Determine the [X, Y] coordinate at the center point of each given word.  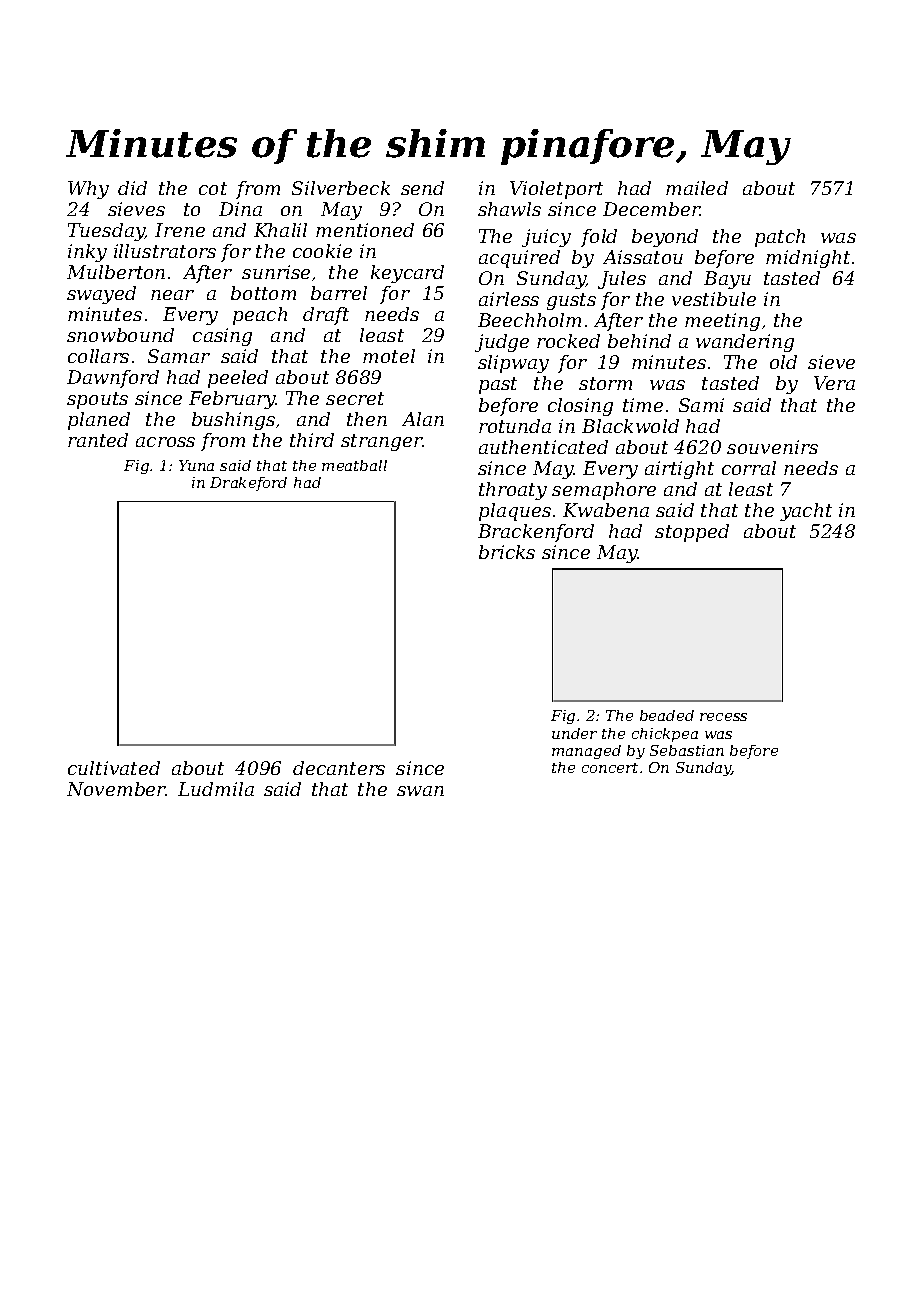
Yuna [196, 465]
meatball [354, 465]
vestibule [714, 299]
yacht [806, 512]
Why [88, 190]
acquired [519, 259]
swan [420, 791]
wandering [745, 343]
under [574, 733]
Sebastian [687, 750]
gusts [571, 301]
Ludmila [216, 789]
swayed [101, 295]
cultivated [114, 768]
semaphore [604, 491]
